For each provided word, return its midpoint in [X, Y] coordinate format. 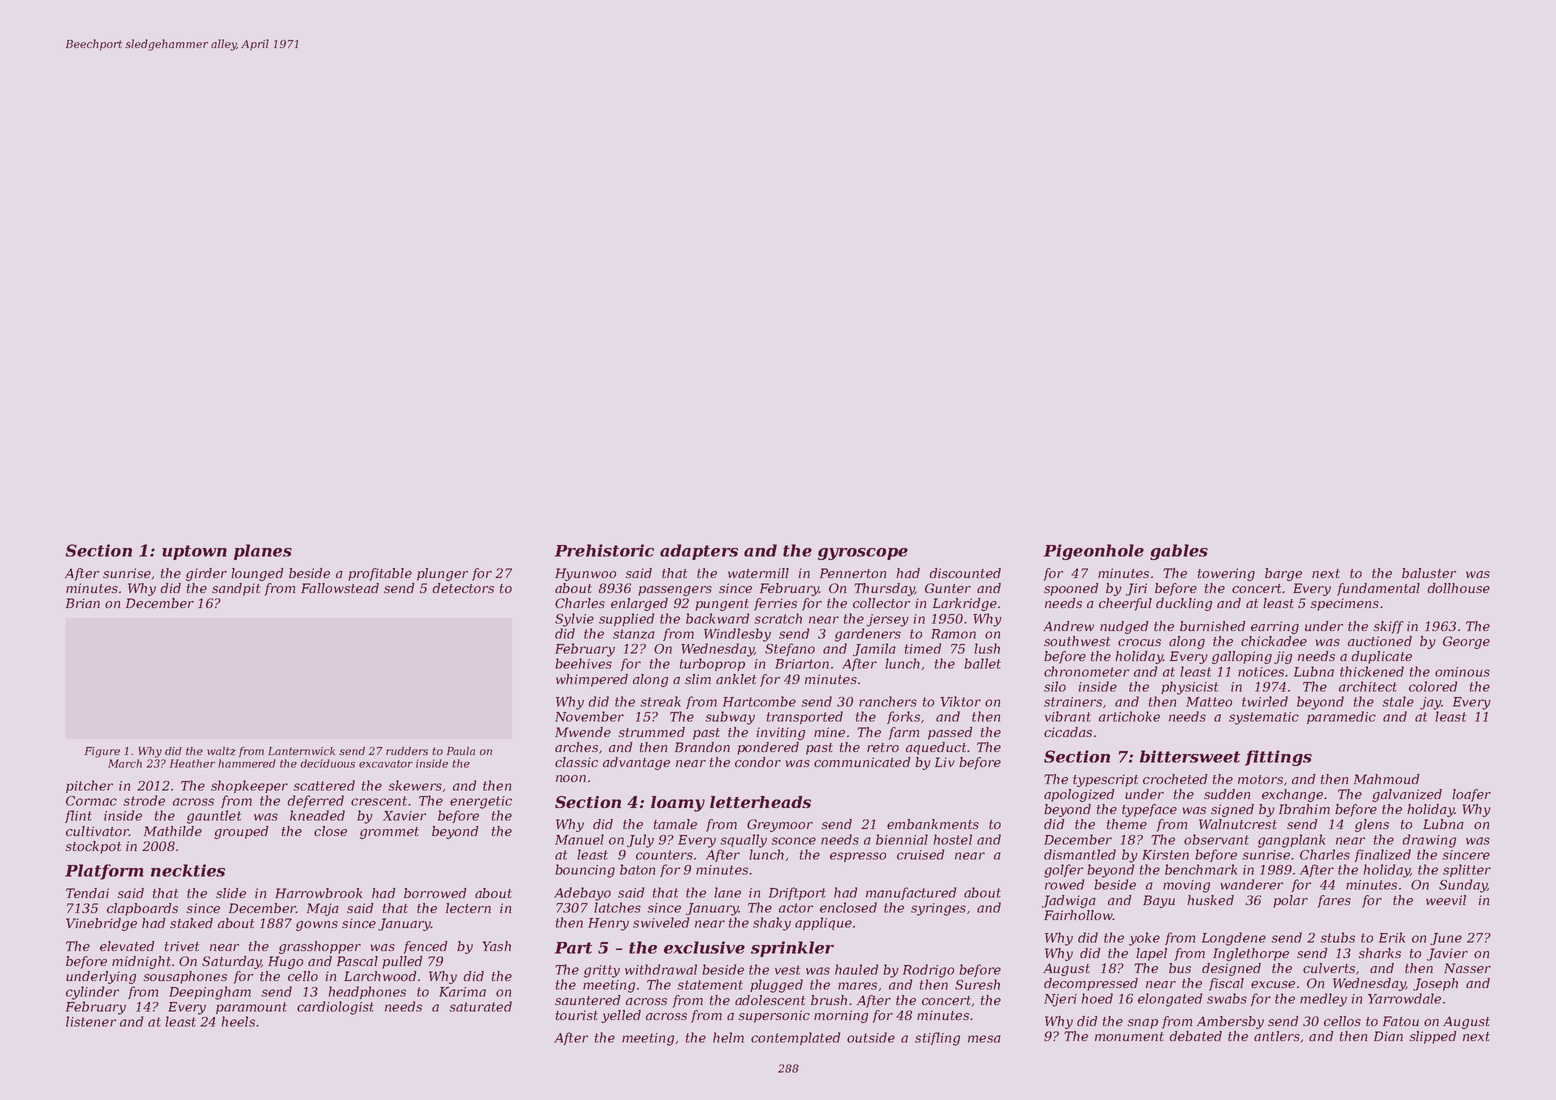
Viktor [960, 701]
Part [573, 948]
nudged [1124, 627]
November [589, 716]
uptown [194, 552]
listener [91, 1021]
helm [728, 1037]
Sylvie [574, 620]
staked [191, 923]
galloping [1242, 657]
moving [1186, 886]
